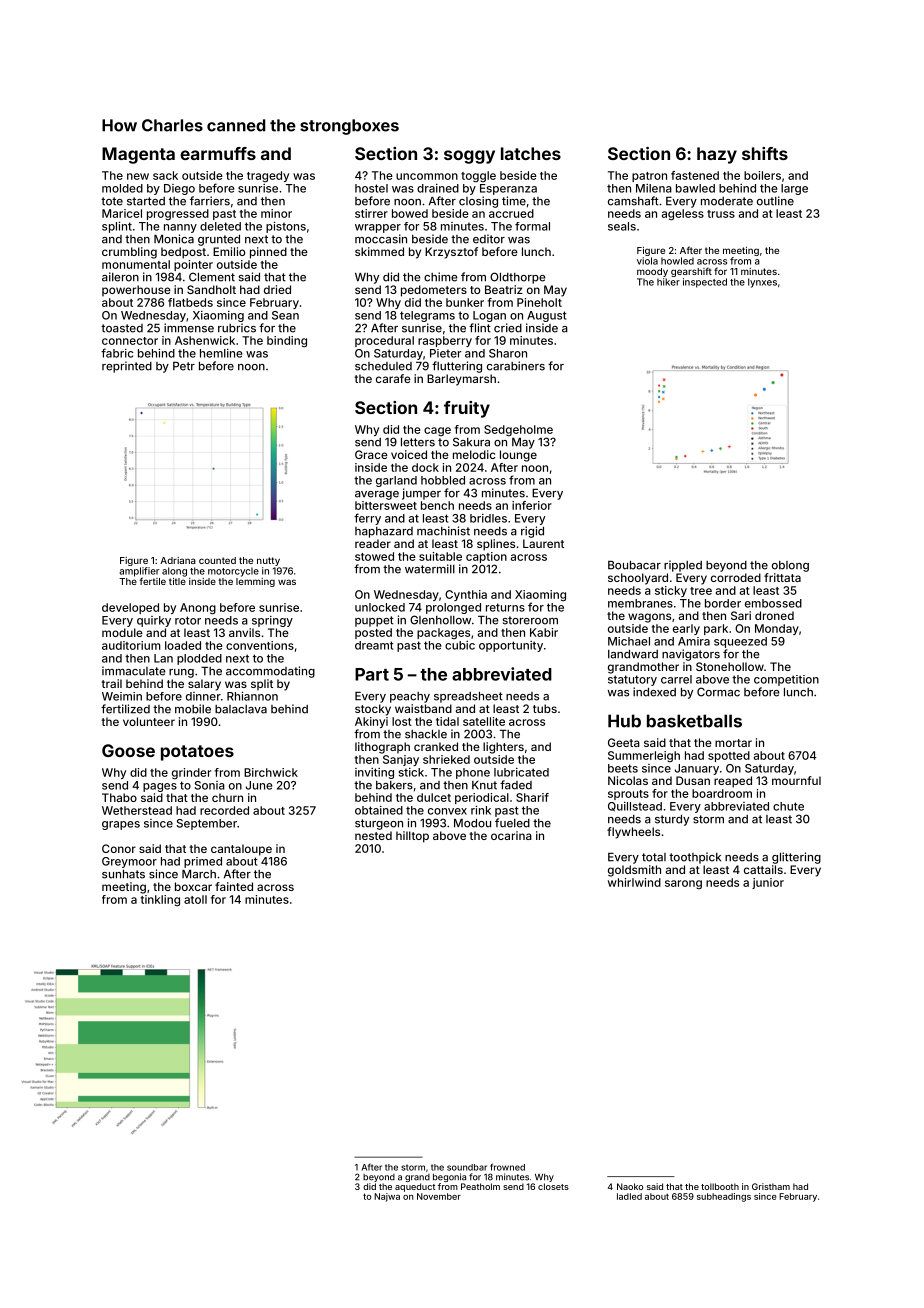  I want to click on fertile, so click(153, 581).
